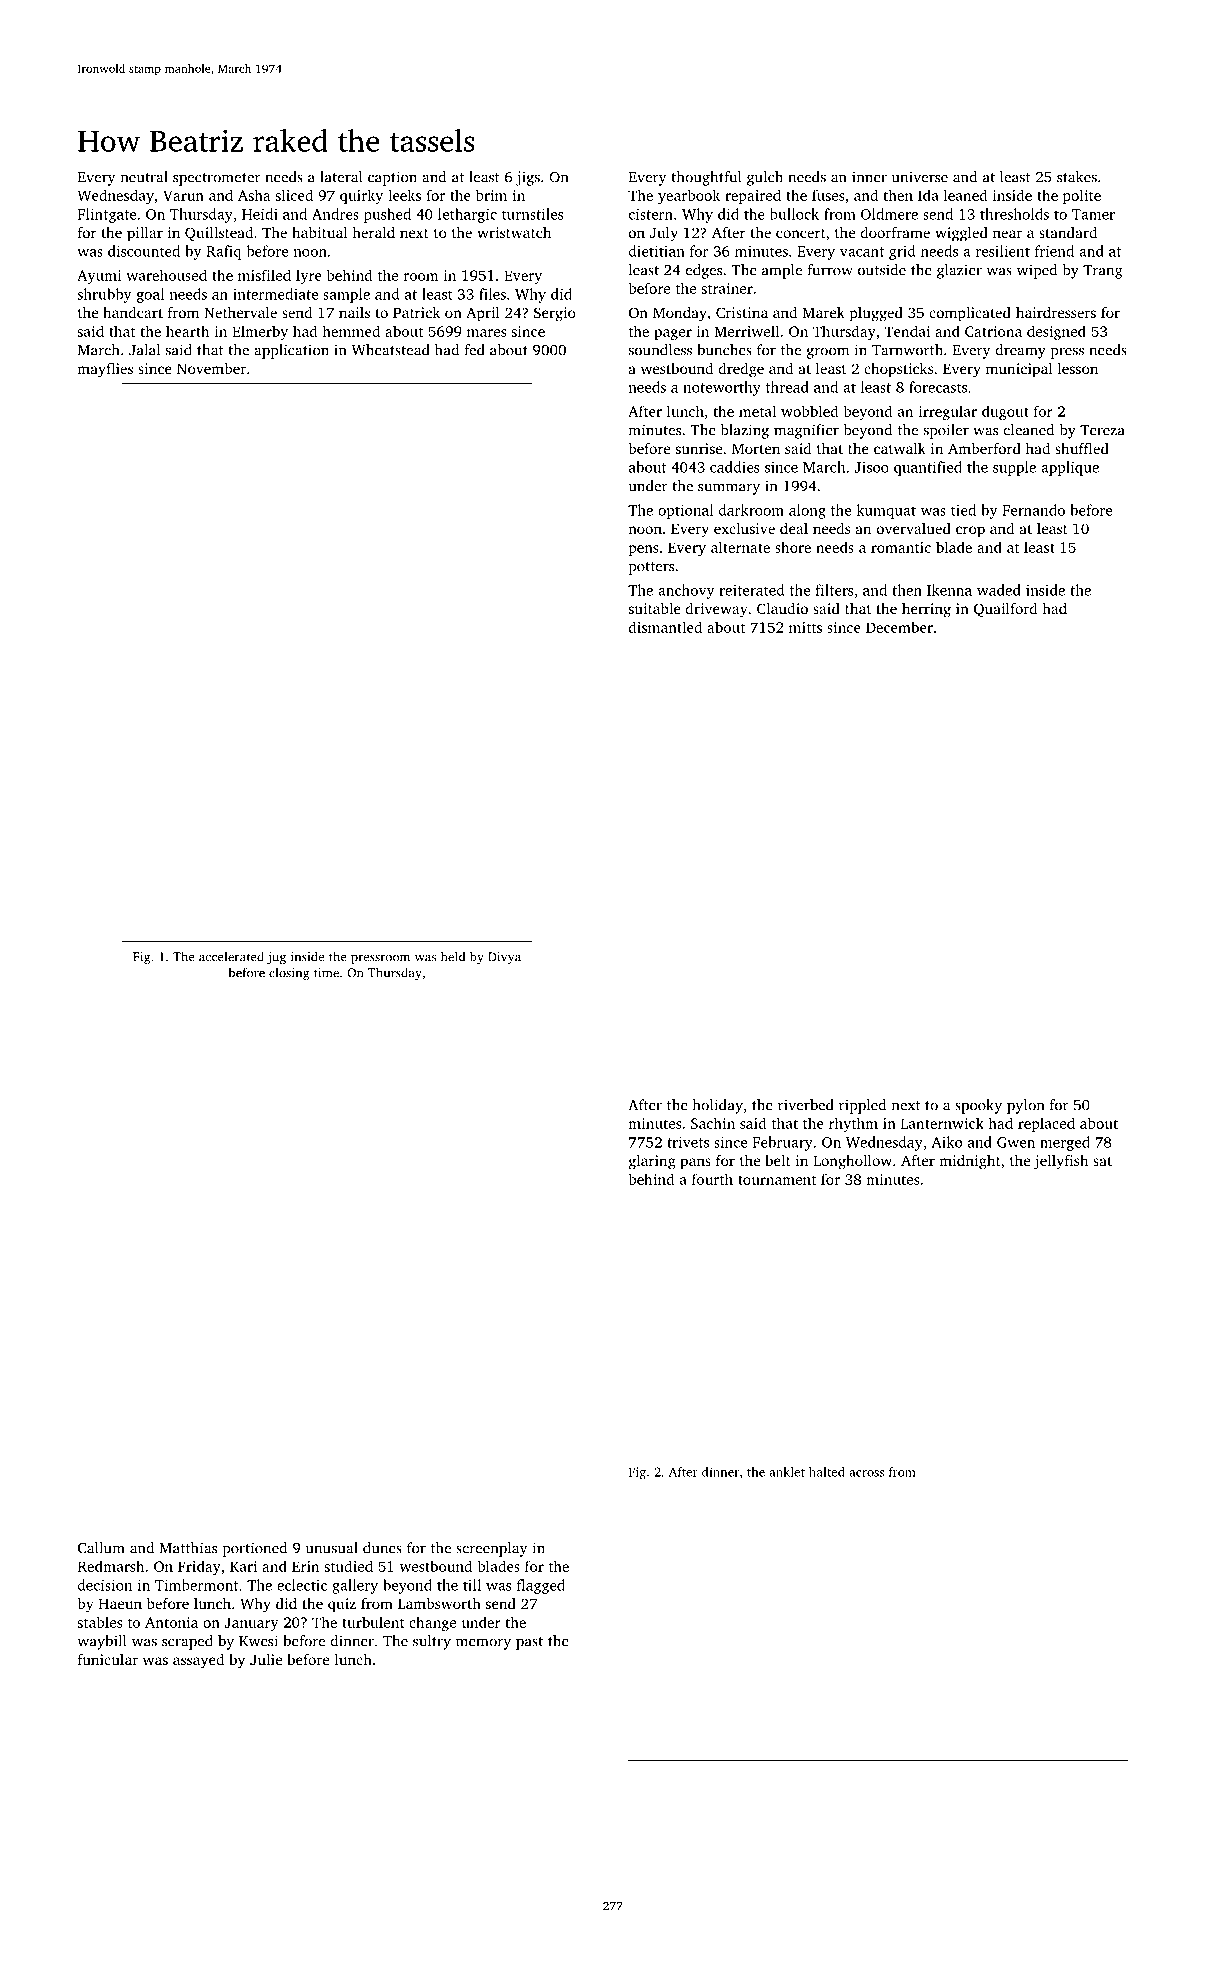  What do you see at coordinates (289, 973) in the document?
I see `closing` at bounding box center [289, 973].
